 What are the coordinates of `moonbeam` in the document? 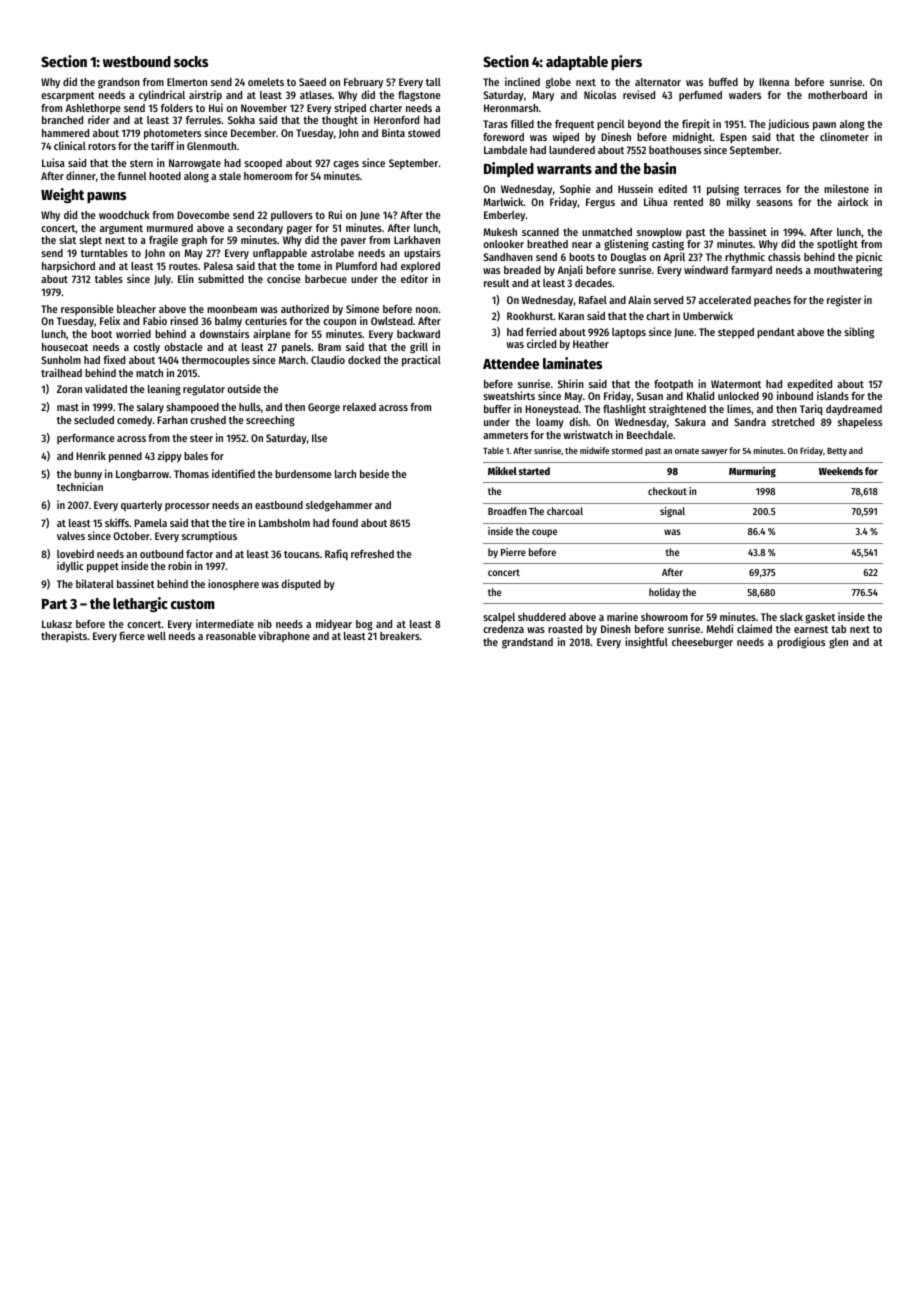 It's located at (232, 309).
